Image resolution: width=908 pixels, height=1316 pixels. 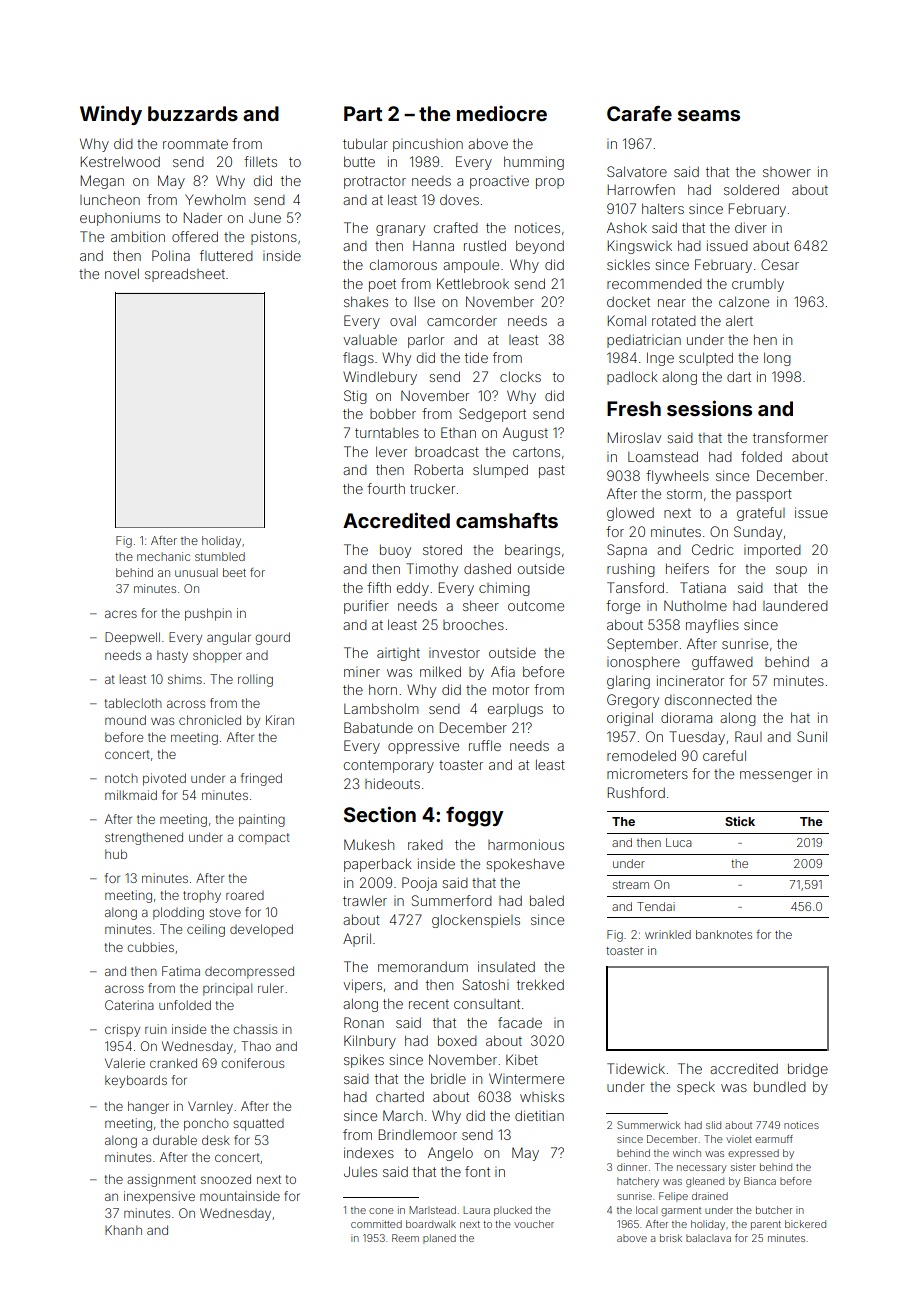 What do you see at coordinates (536, 606) in the document?
I see `outcome` at bounding box center [536, 606].
